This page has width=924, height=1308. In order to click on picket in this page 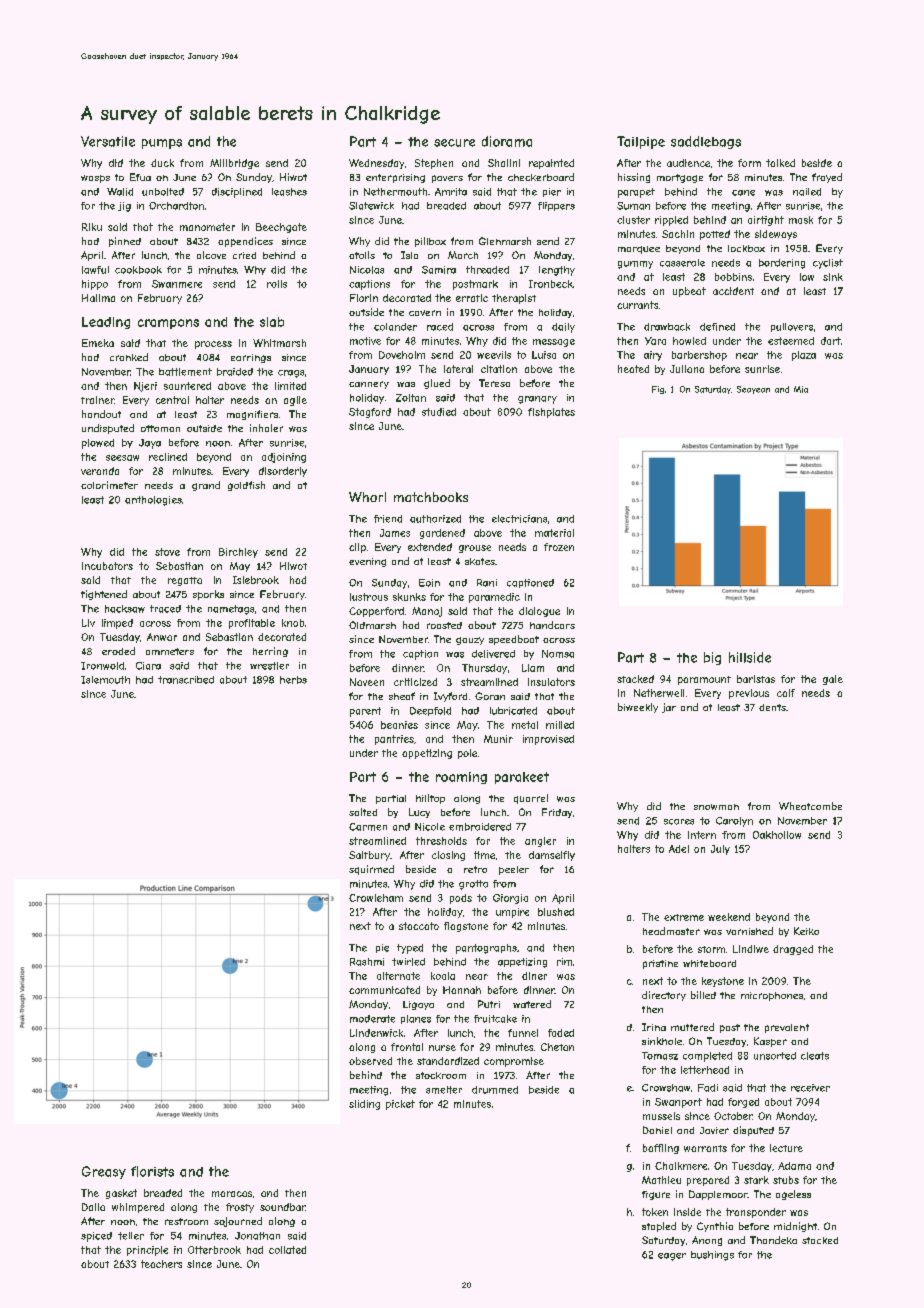, I will do `click(400, 1105)`.
